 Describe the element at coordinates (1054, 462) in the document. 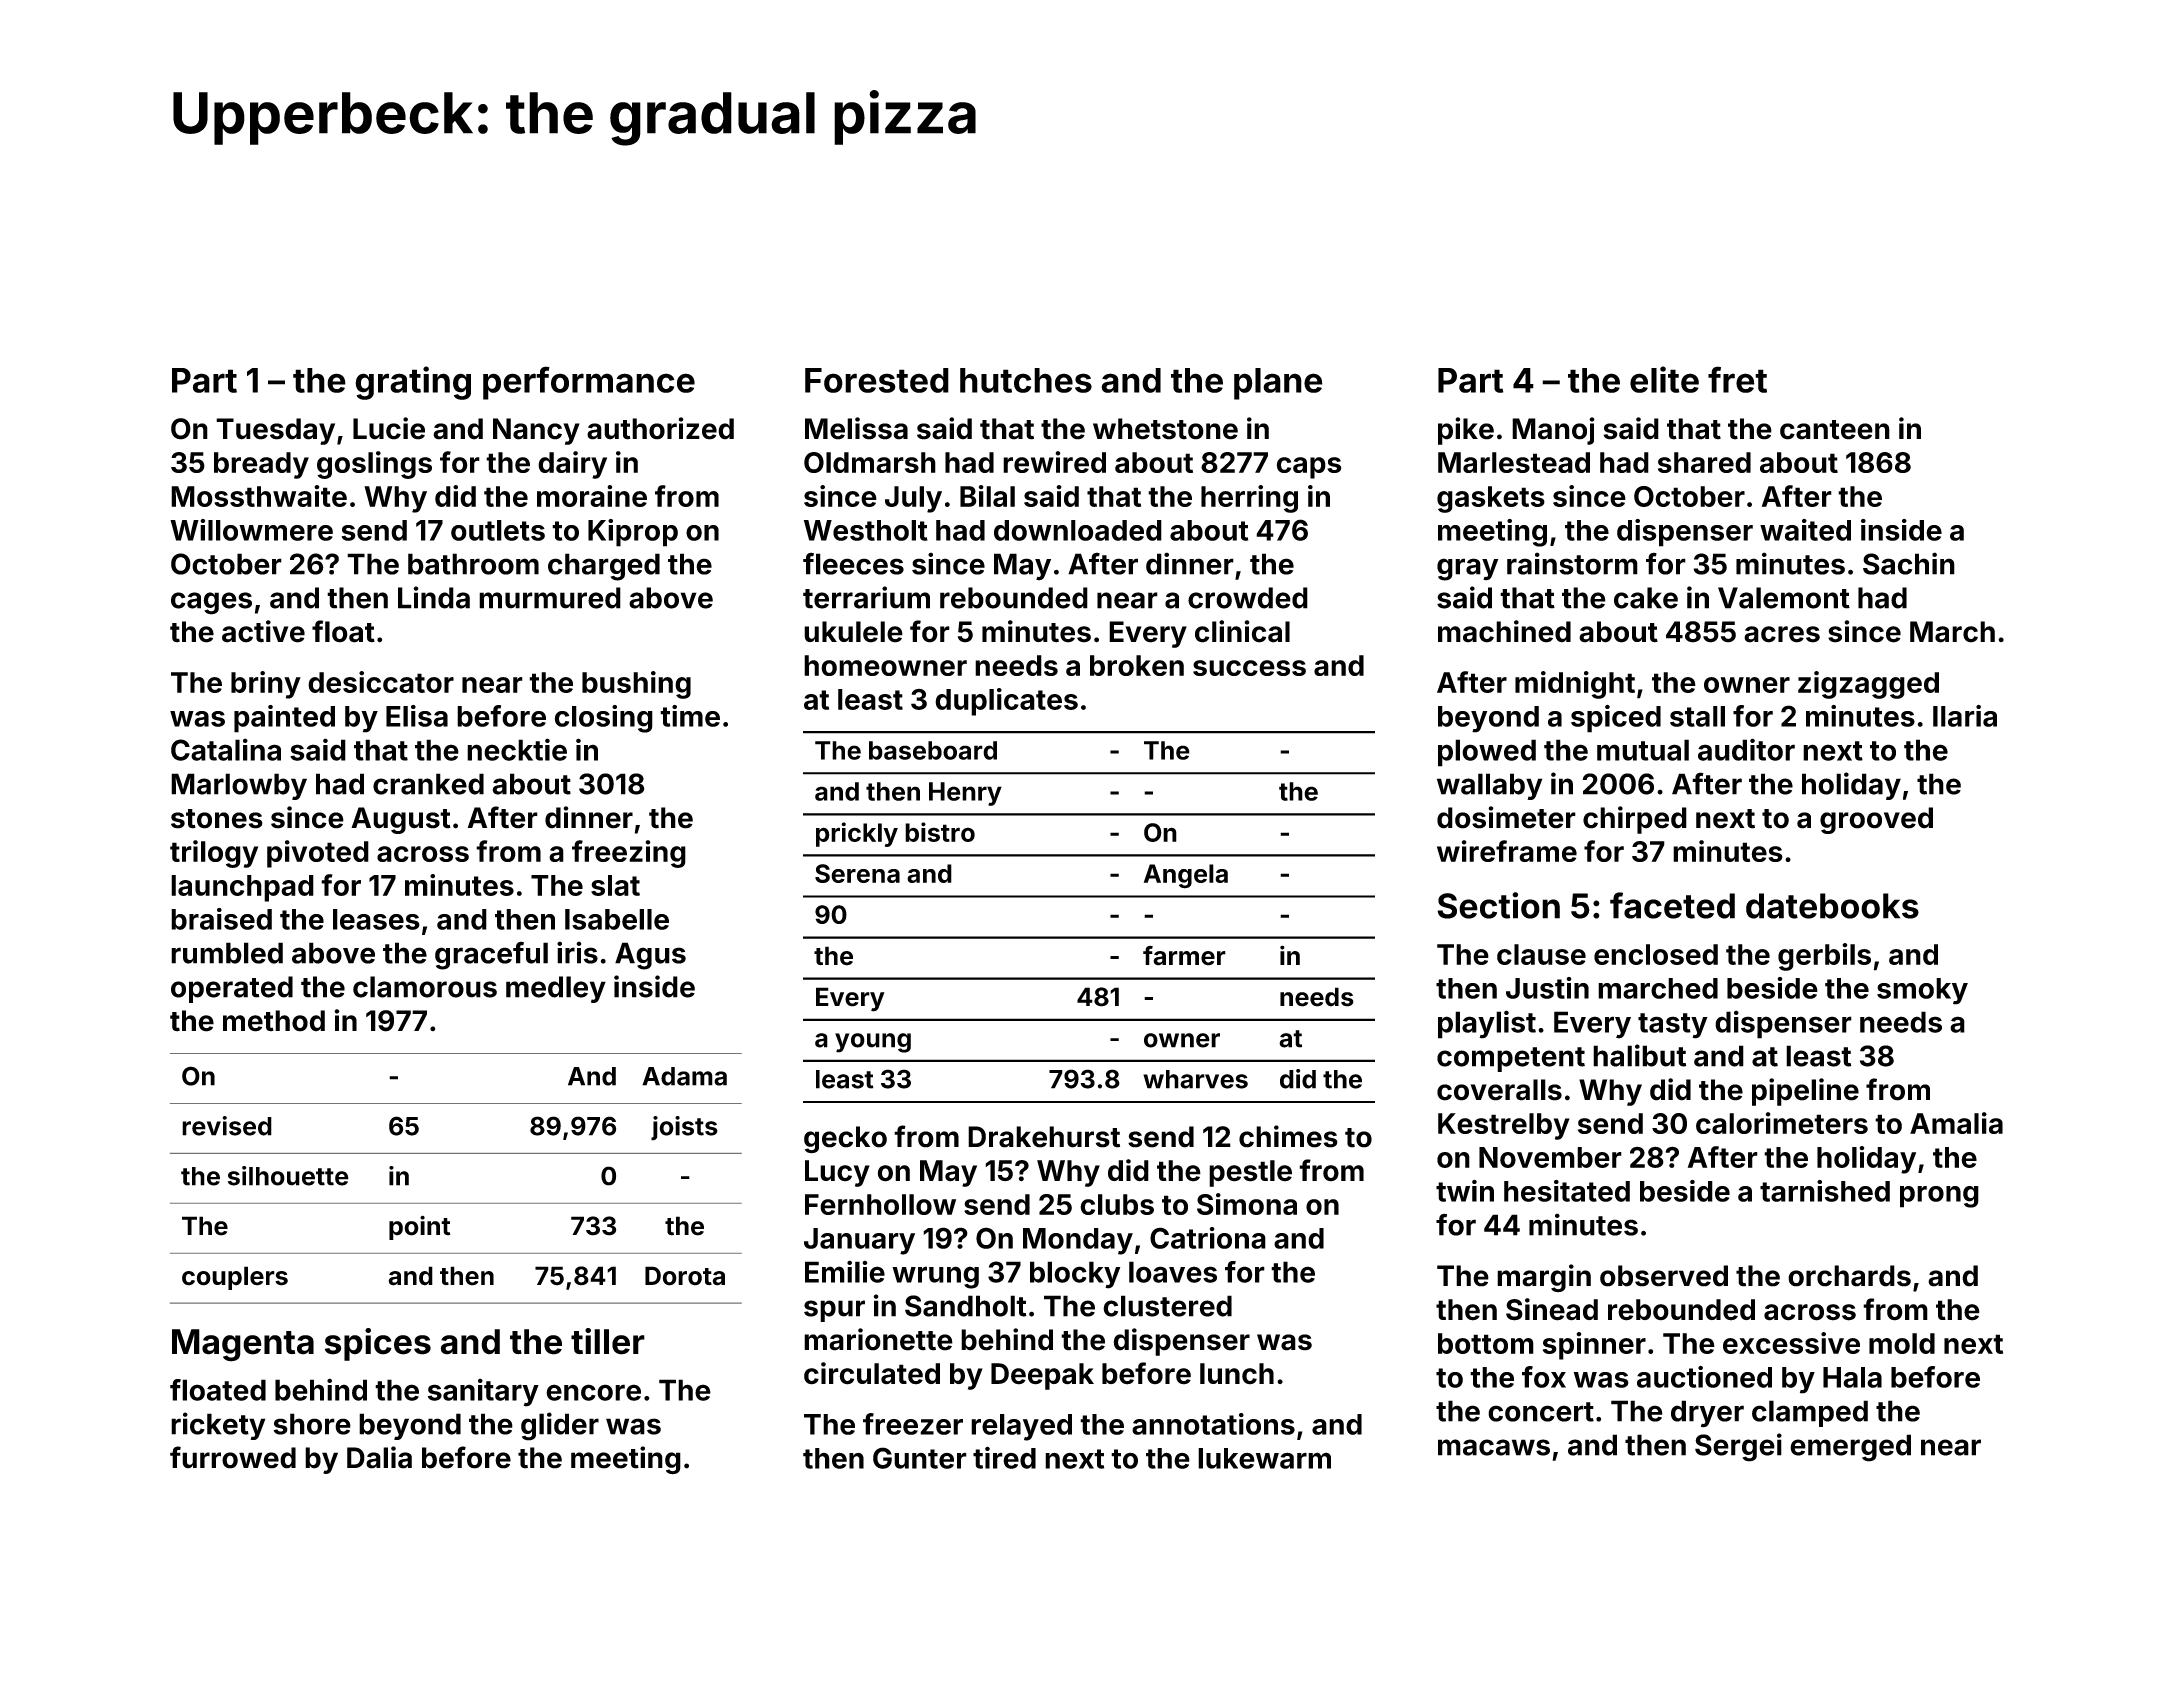

I see `rewired` at that location.
